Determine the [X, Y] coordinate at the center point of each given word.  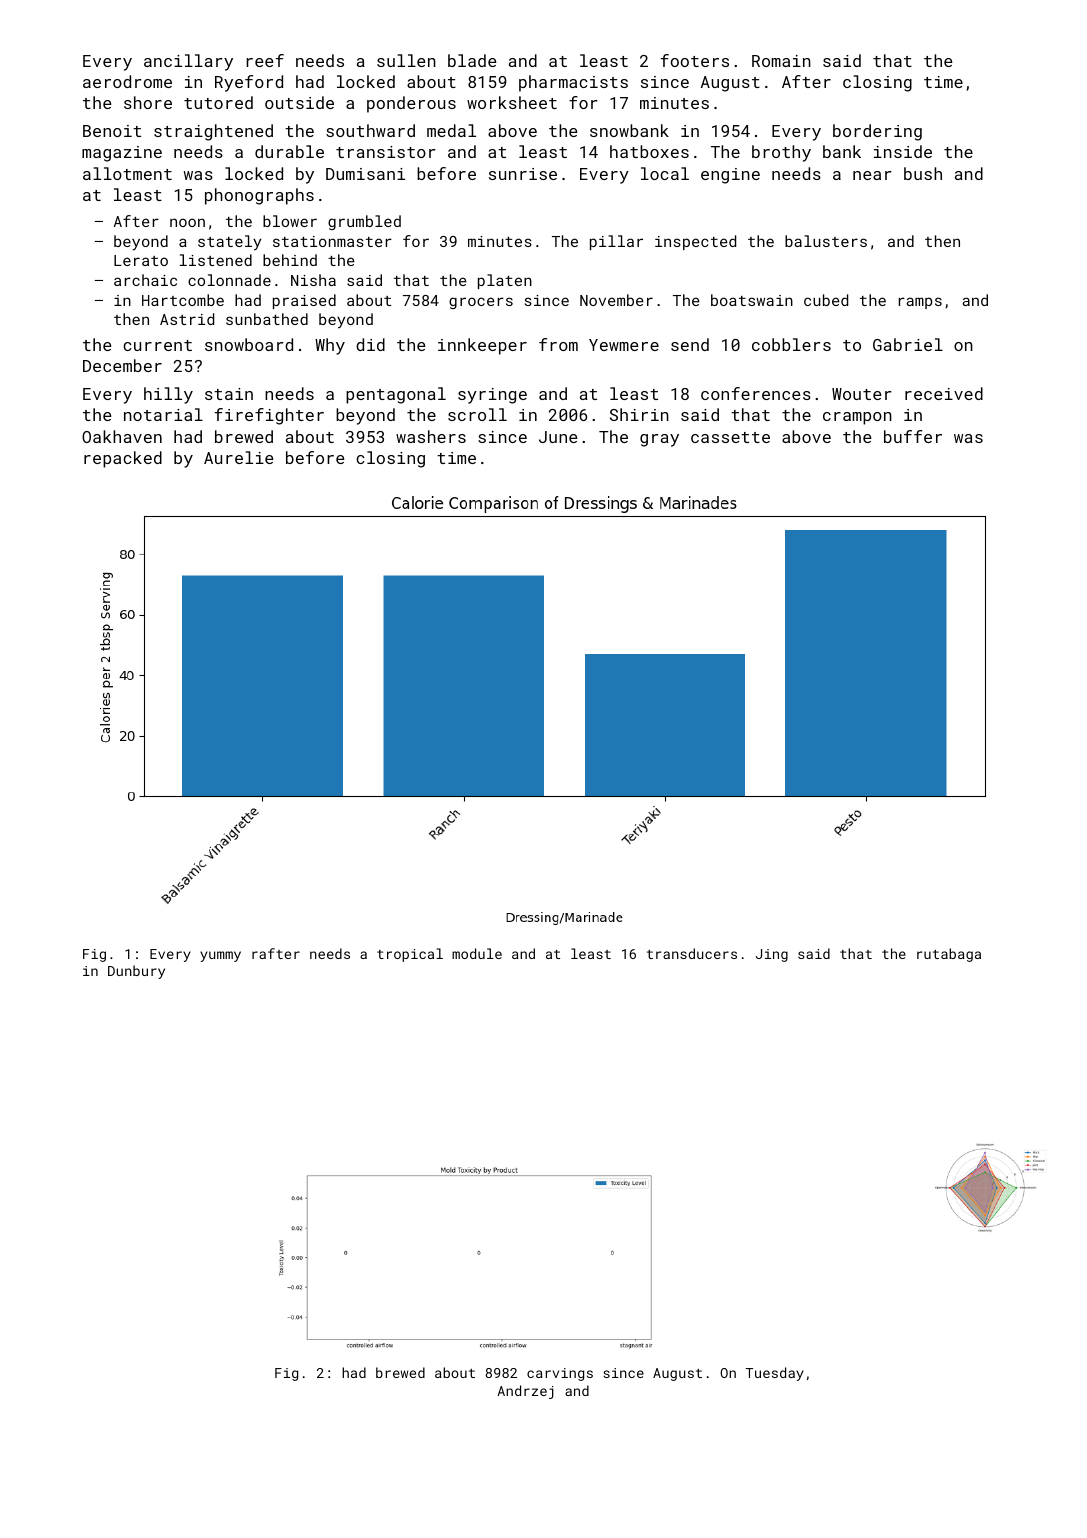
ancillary [188, 62]
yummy [220, 956]
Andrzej [525, 1392]
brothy [781, 153]
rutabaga [949, 955]
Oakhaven [122, 436]
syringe [492, 396]
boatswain [752, 300]
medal [451, 130]
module [477, 953]
